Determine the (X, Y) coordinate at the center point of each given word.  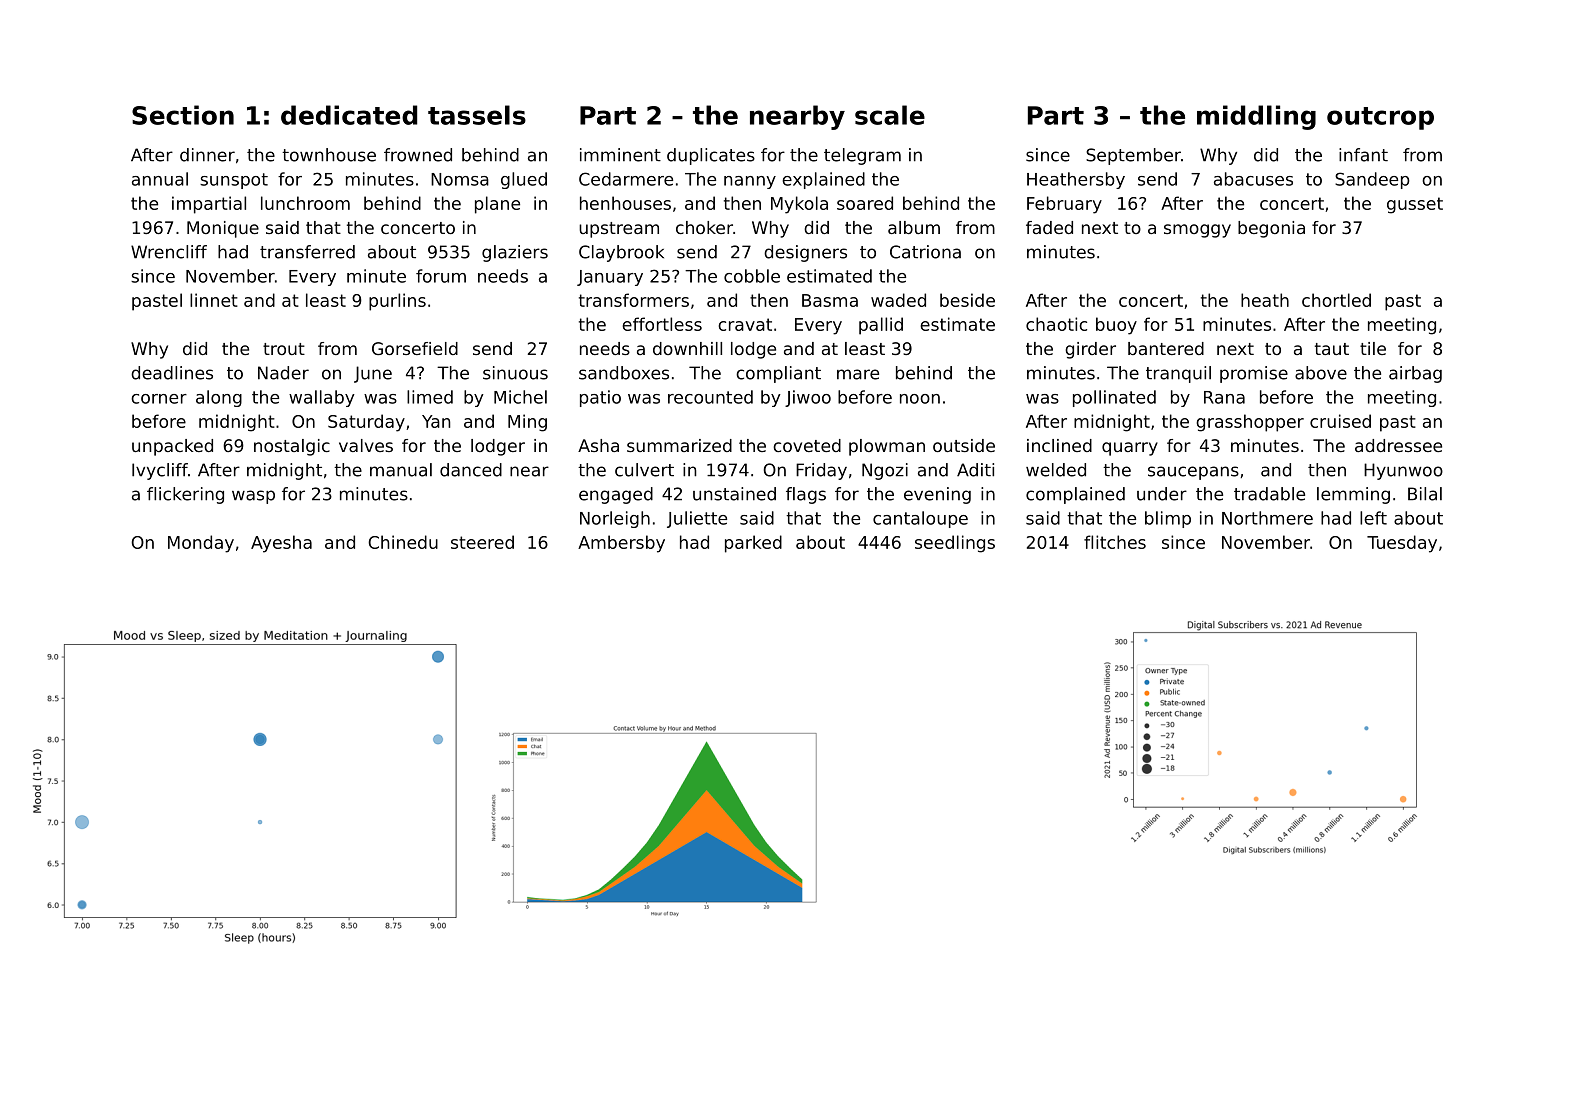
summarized (679, 445)
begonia (1271, 229)
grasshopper (1250, 423)
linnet (214, 300)
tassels (477, 115)
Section (183, 115)
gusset (1415, 205)
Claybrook (621, 253)
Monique (223, 229)
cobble (752, 276)
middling (1256, 117)
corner (159, 399)
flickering (185, 495)
